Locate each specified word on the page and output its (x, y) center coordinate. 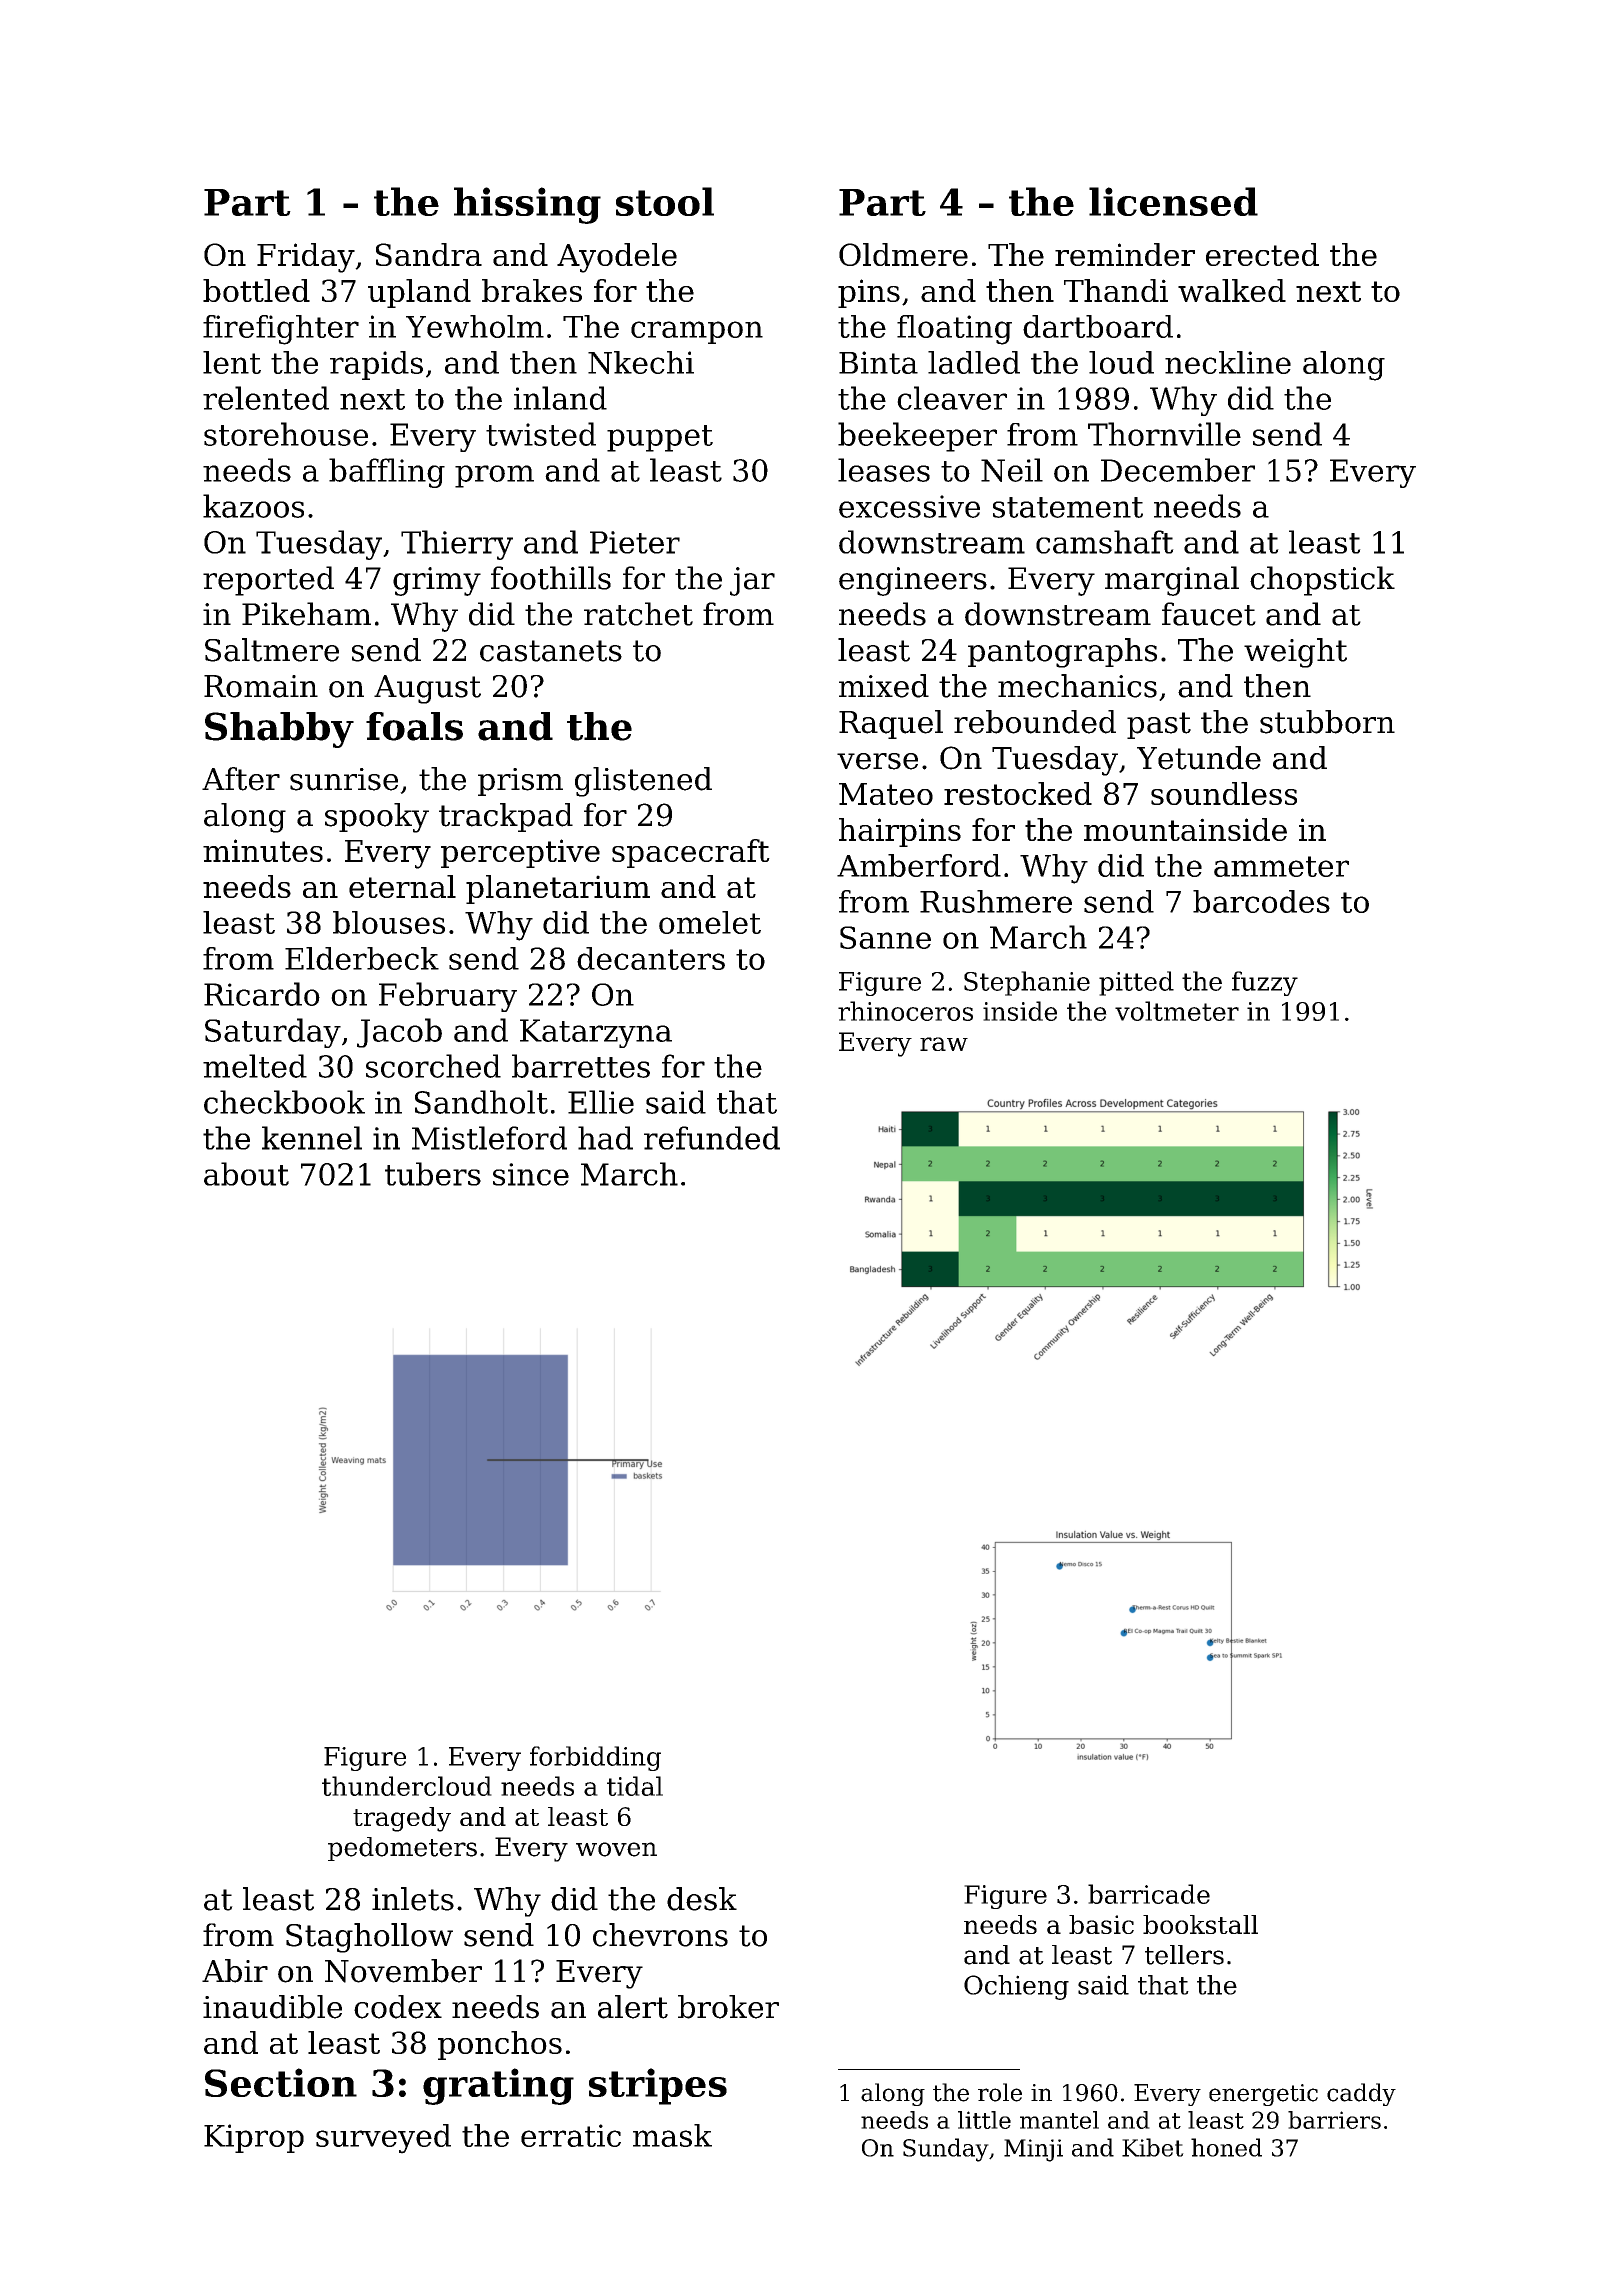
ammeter (1281, 866)
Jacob (399, 1033)
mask (672, 2135)
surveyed (383, 2139)
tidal (635, 1786)
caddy (1361, 2094)
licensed (1173, 201)
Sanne (885, 937)
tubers (433, 1174)
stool (665, 201)
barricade (1149, 1894)
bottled (256, 290)
